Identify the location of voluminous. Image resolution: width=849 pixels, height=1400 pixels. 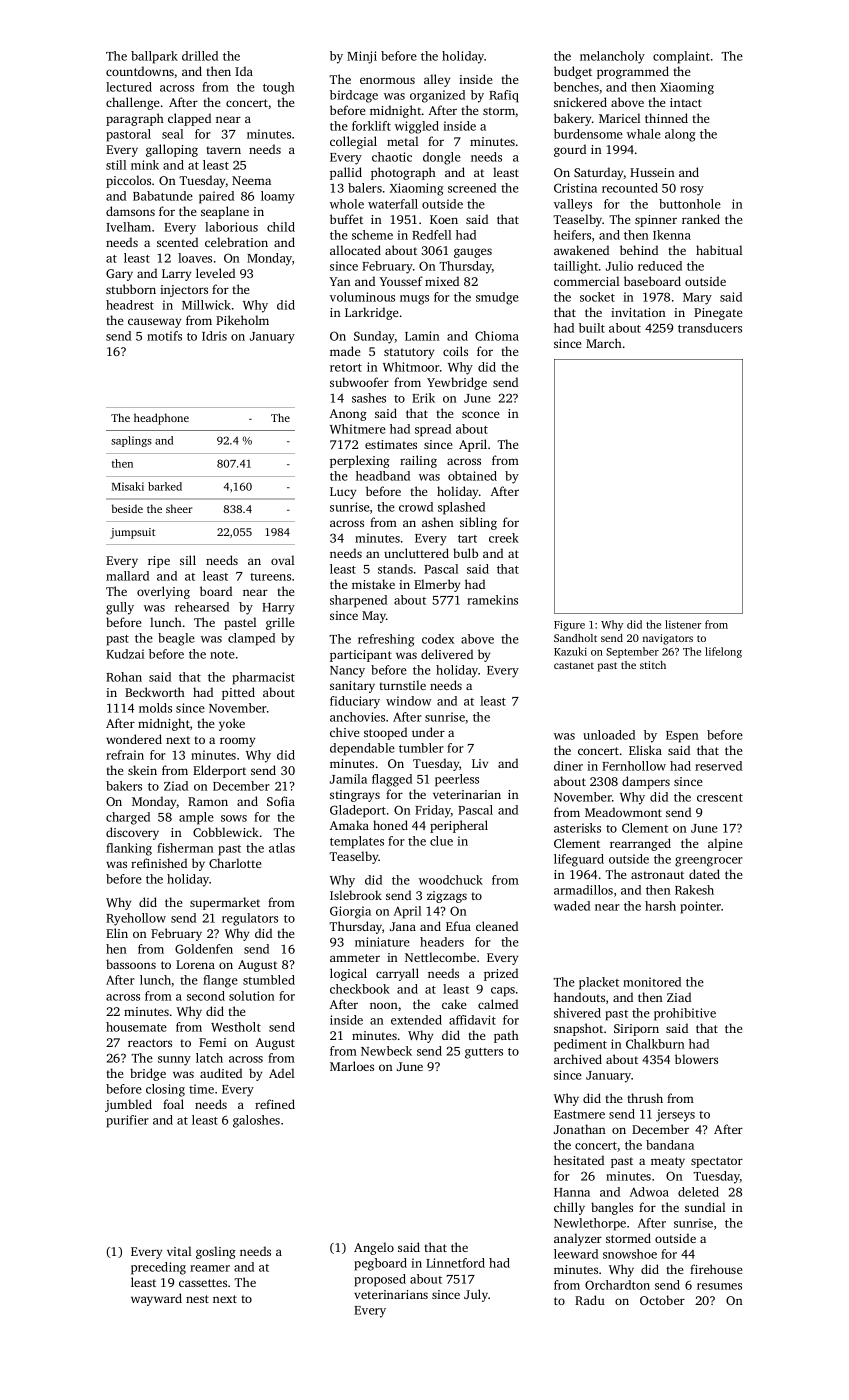
(362, 297).
